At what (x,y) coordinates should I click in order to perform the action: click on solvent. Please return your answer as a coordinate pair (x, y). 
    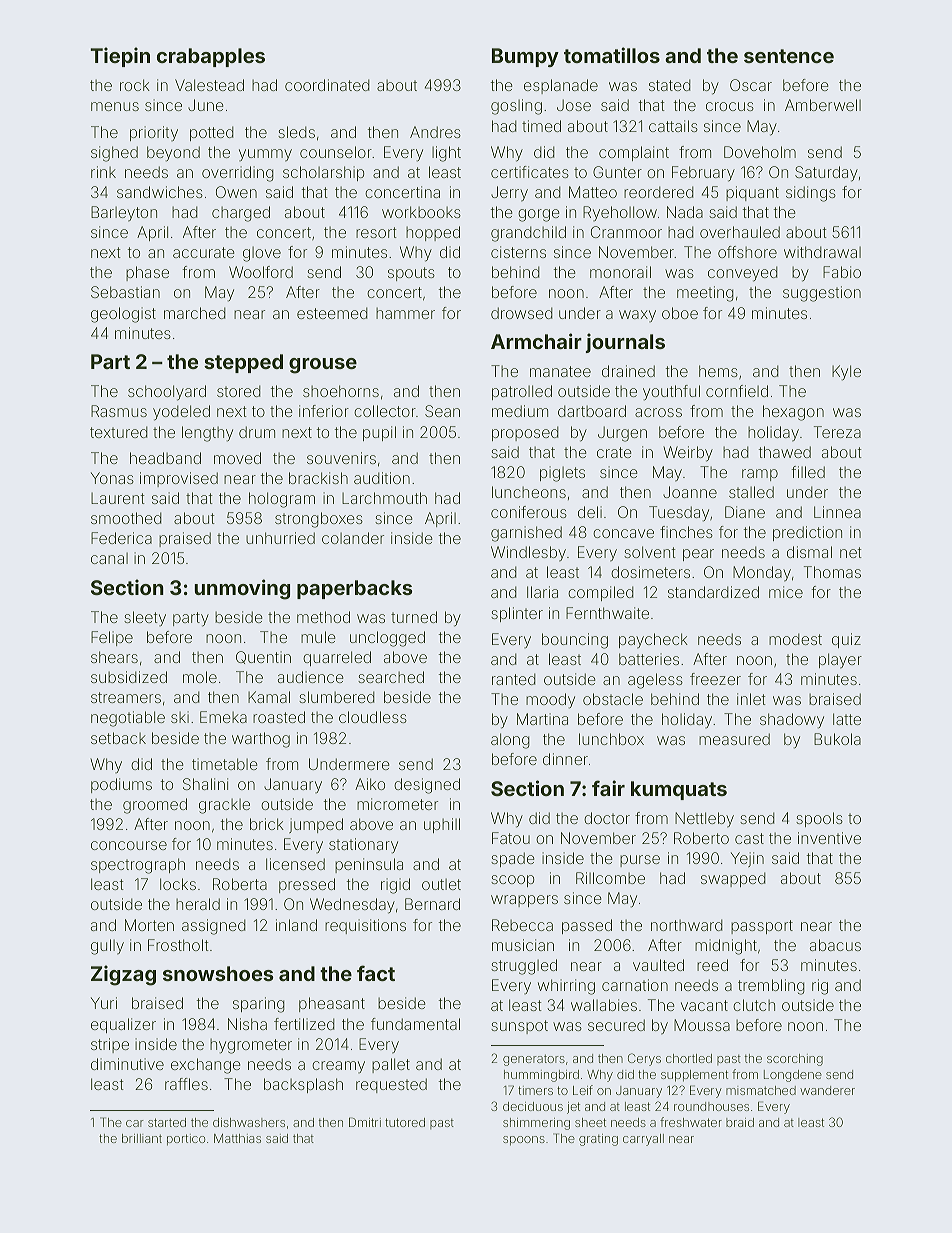
    Looking at the image, I should click on (650, 552).
